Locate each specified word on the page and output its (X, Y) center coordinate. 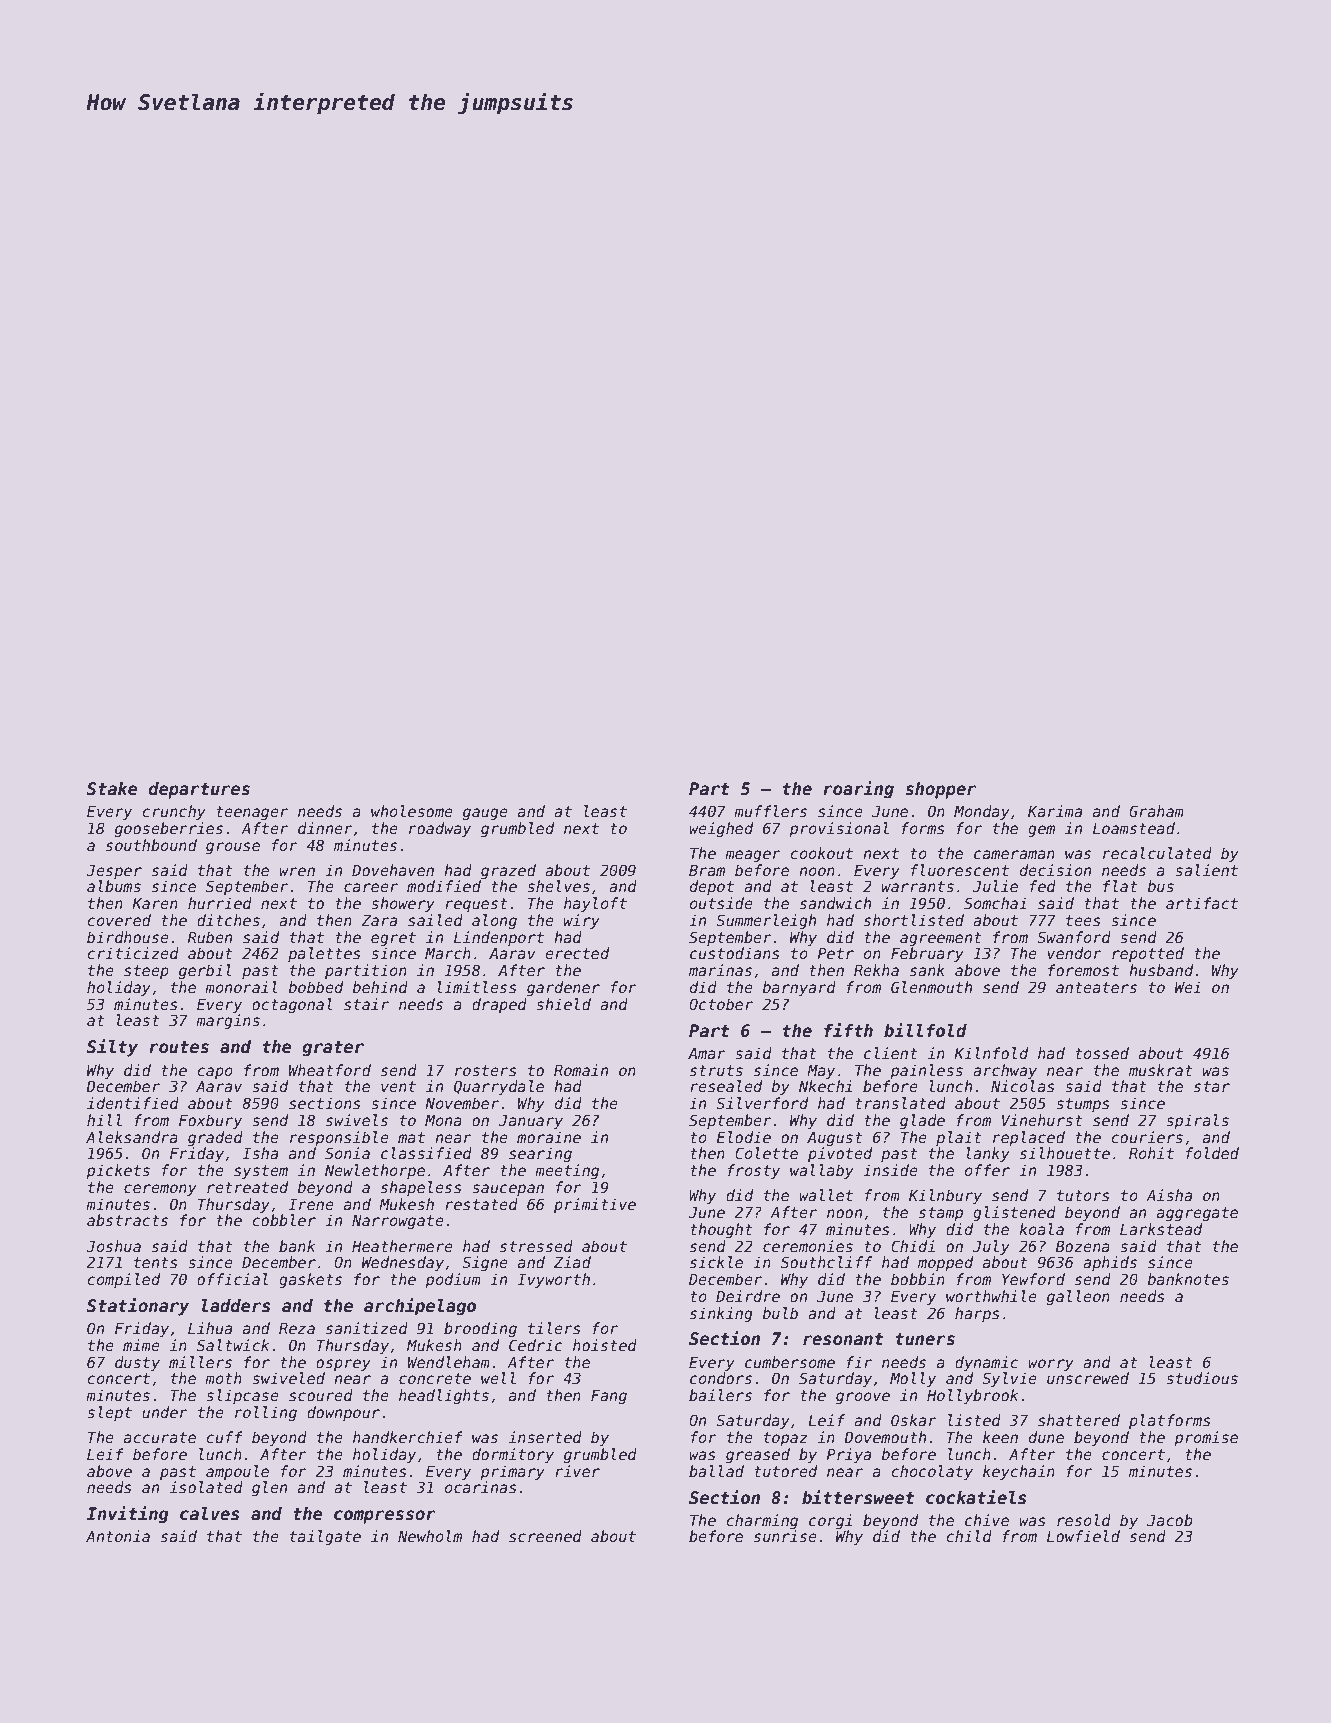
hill (104, 1120)
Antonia (118, 1536)
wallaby (822, 1171)
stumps (1083, 1105)
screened (545, 1536)
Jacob (1170, 1520)
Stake (112, 789)
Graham (1156, 811)
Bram (707, 870)
